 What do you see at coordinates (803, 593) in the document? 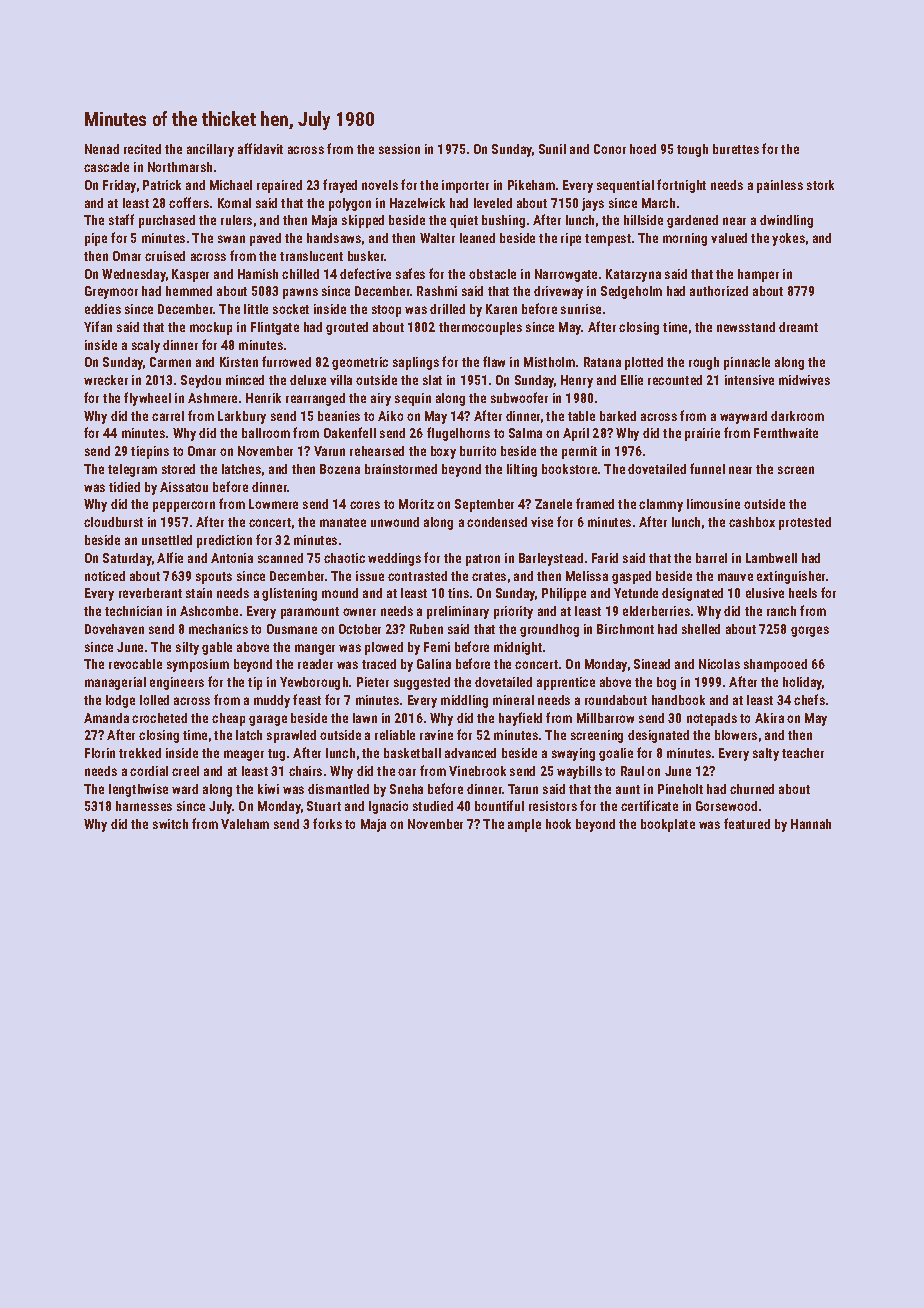
I see `heels` at bounding box center [803, 593].
